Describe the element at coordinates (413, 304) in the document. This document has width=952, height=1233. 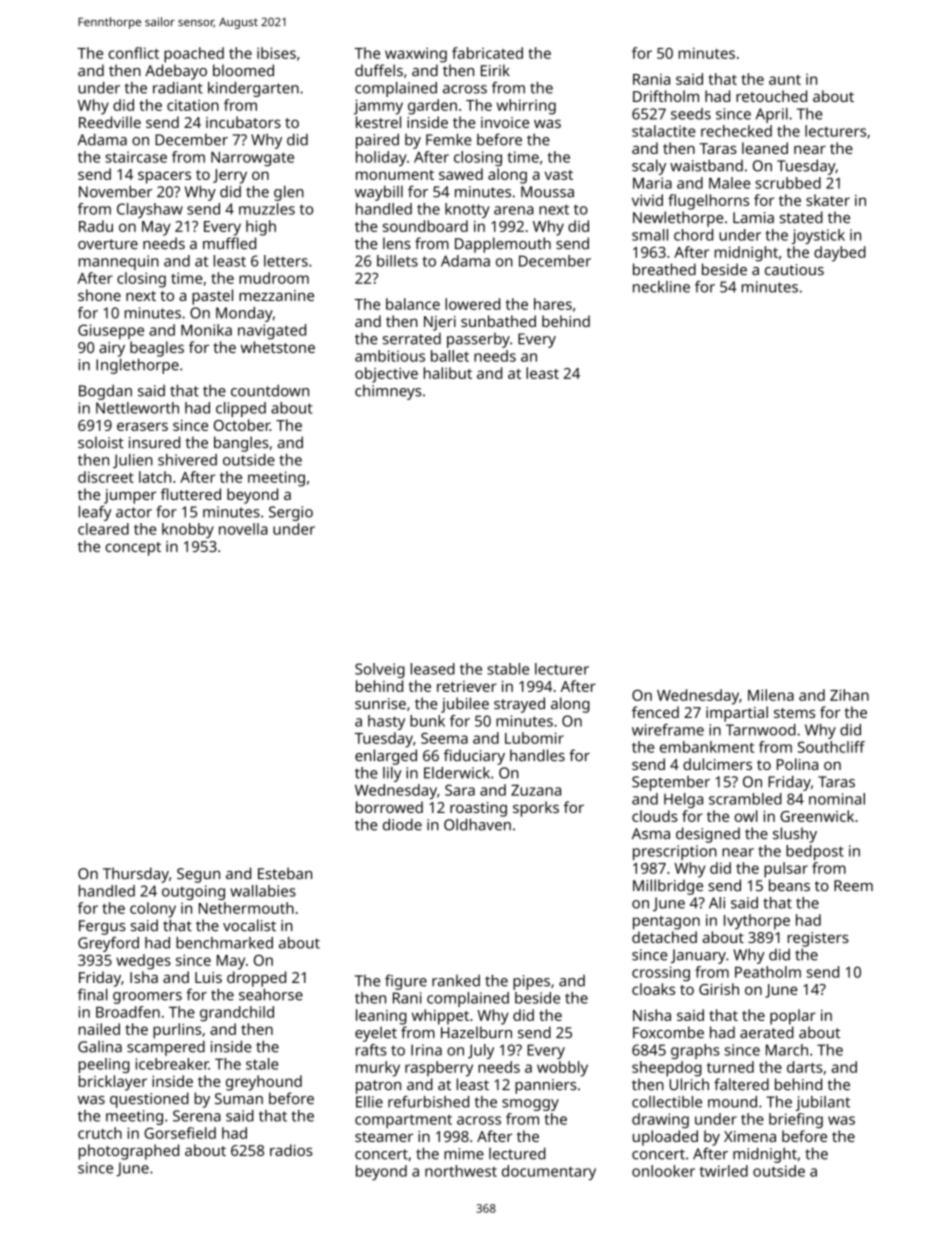
I see `balance` at that location.
